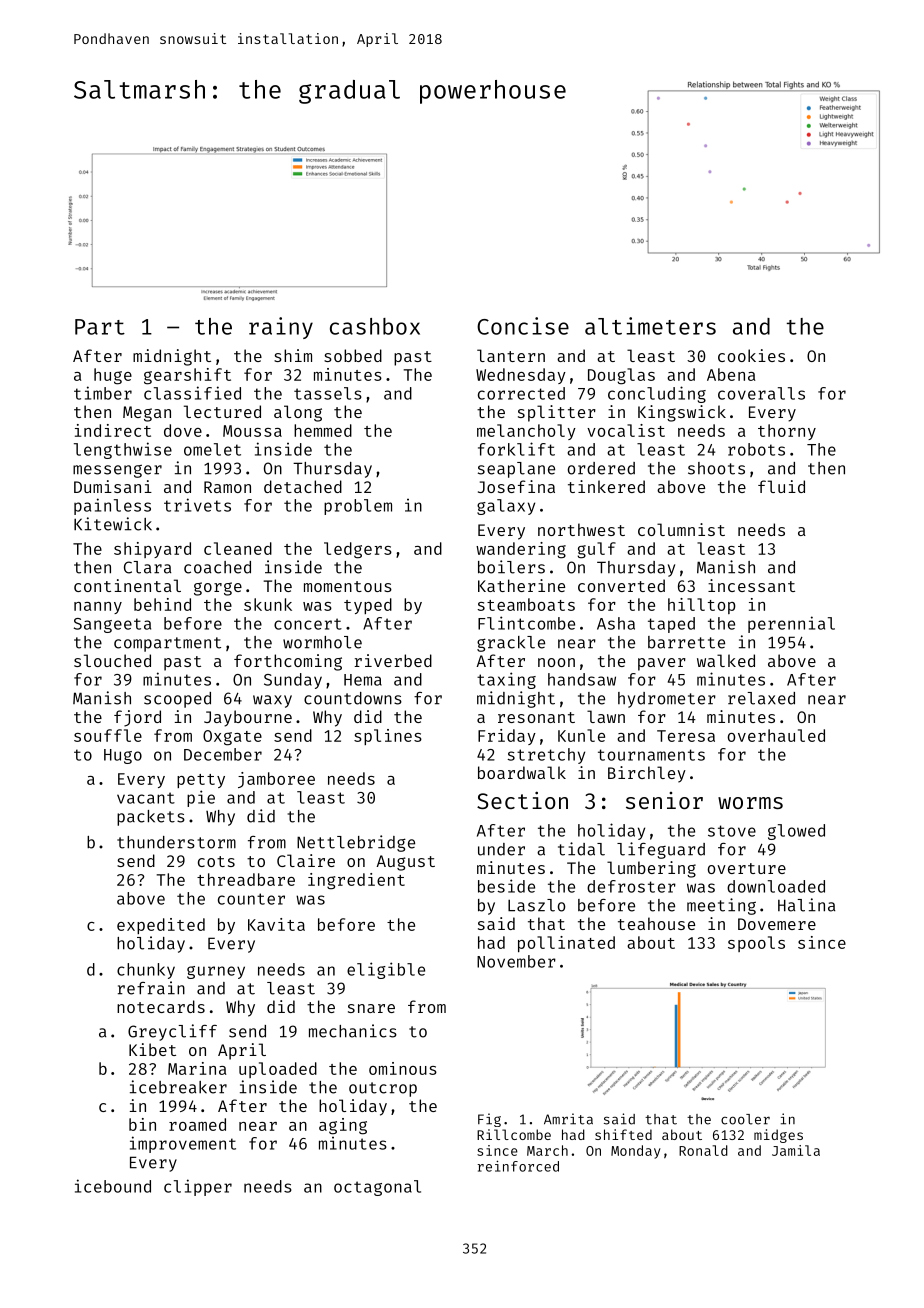  What do you see at coordinates (112, 660) in the image?
I see `slouched` at bounding box center [112, 660].
